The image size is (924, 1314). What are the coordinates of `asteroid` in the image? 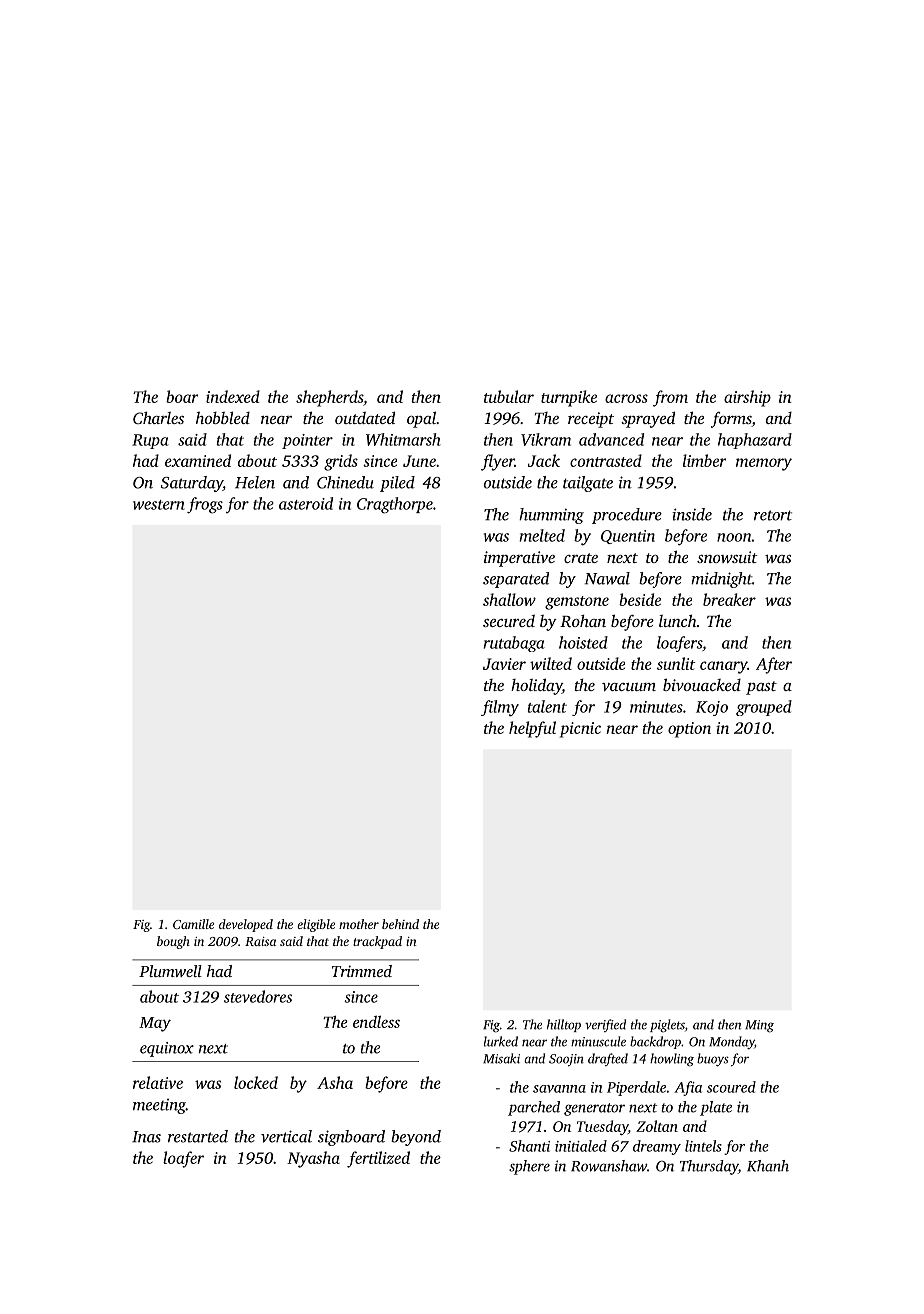 It's located at (306, 503).
